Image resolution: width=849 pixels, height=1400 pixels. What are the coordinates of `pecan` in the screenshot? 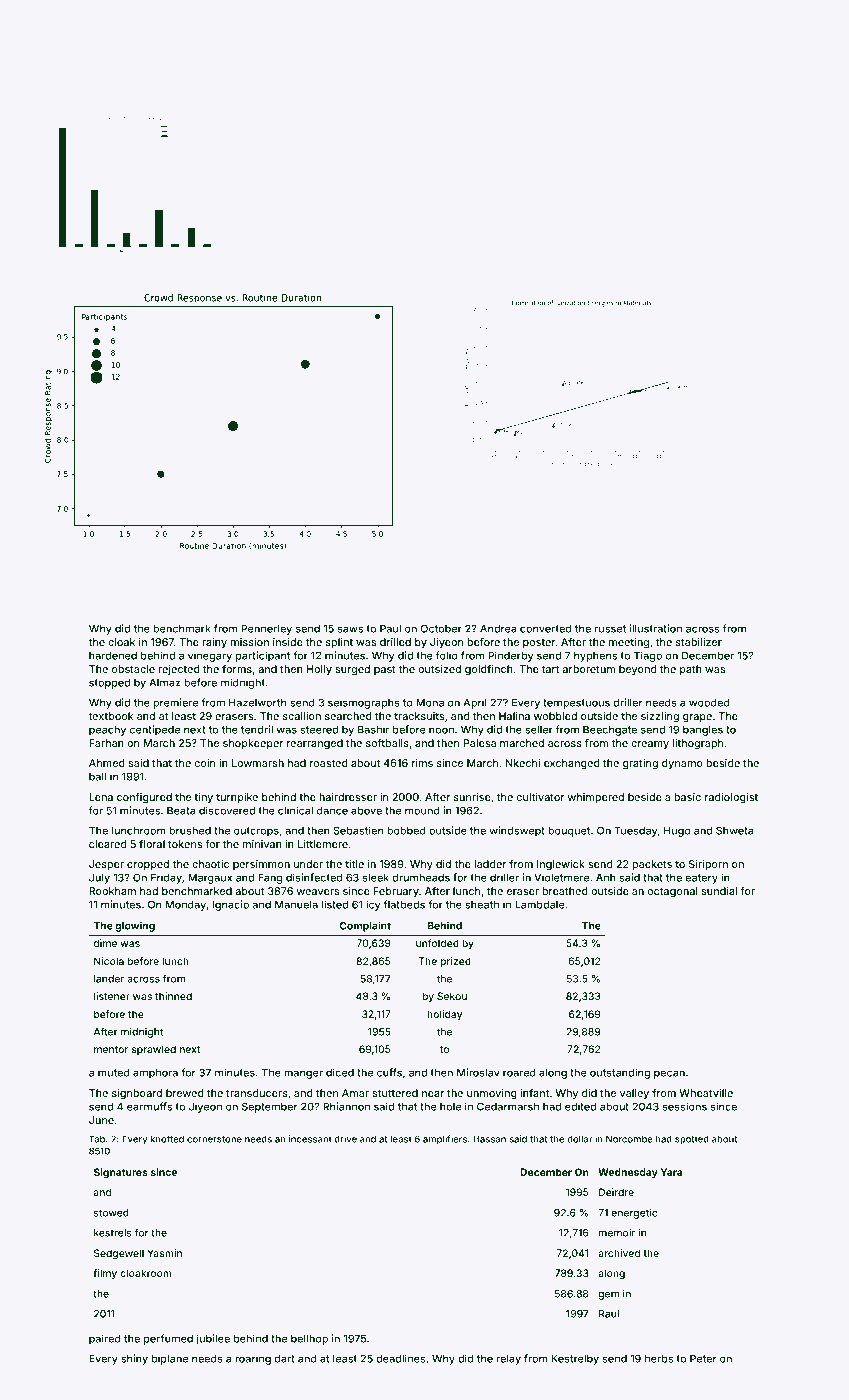 It's located at (669, 1074).
